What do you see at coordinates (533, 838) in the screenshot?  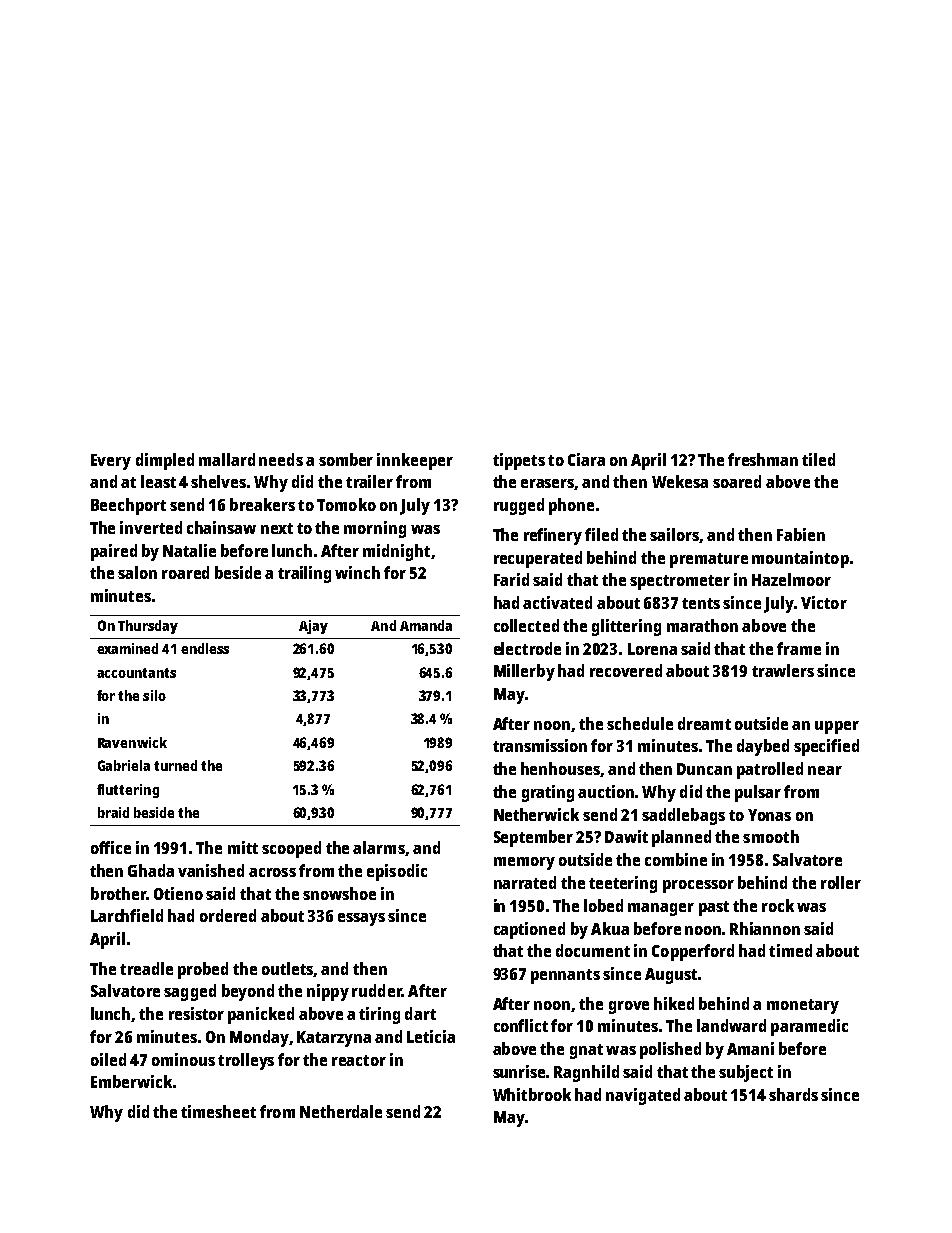 I see `September` at bounding box center [533, 838].
